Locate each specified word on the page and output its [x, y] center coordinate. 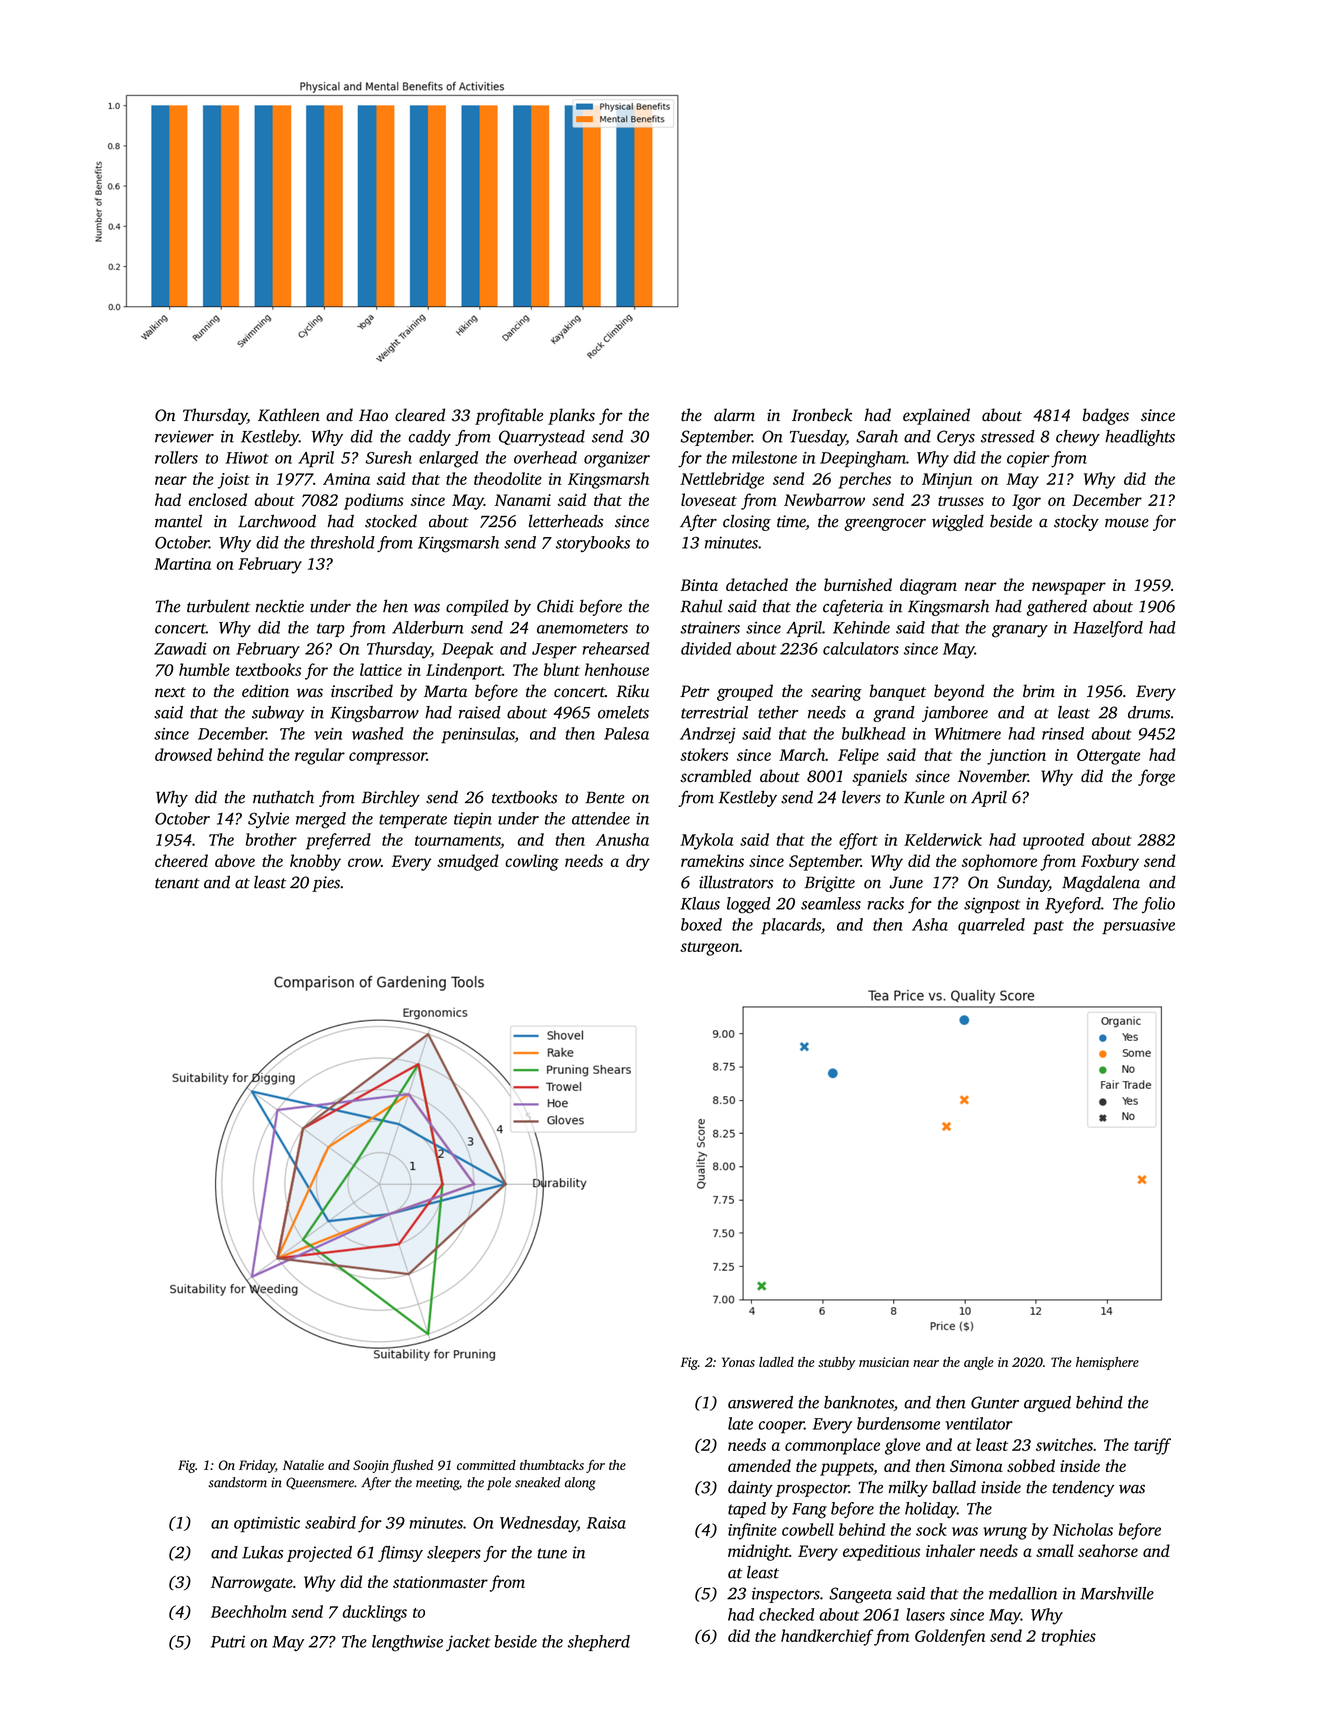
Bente [605, 797]
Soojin [371, 1466]
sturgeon [709, 949]
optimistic [267, 1525]
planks [571, 416]
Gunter [995, 1402]
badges [1106, 416]
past [1048, 928]
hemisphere [1107, 1363]
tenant [177, 883]
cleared [420, 414]
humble [204, 669]
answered [760, 1402]
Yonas [738, 1362]
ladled [776, 1362]
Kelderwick [943, 839]
